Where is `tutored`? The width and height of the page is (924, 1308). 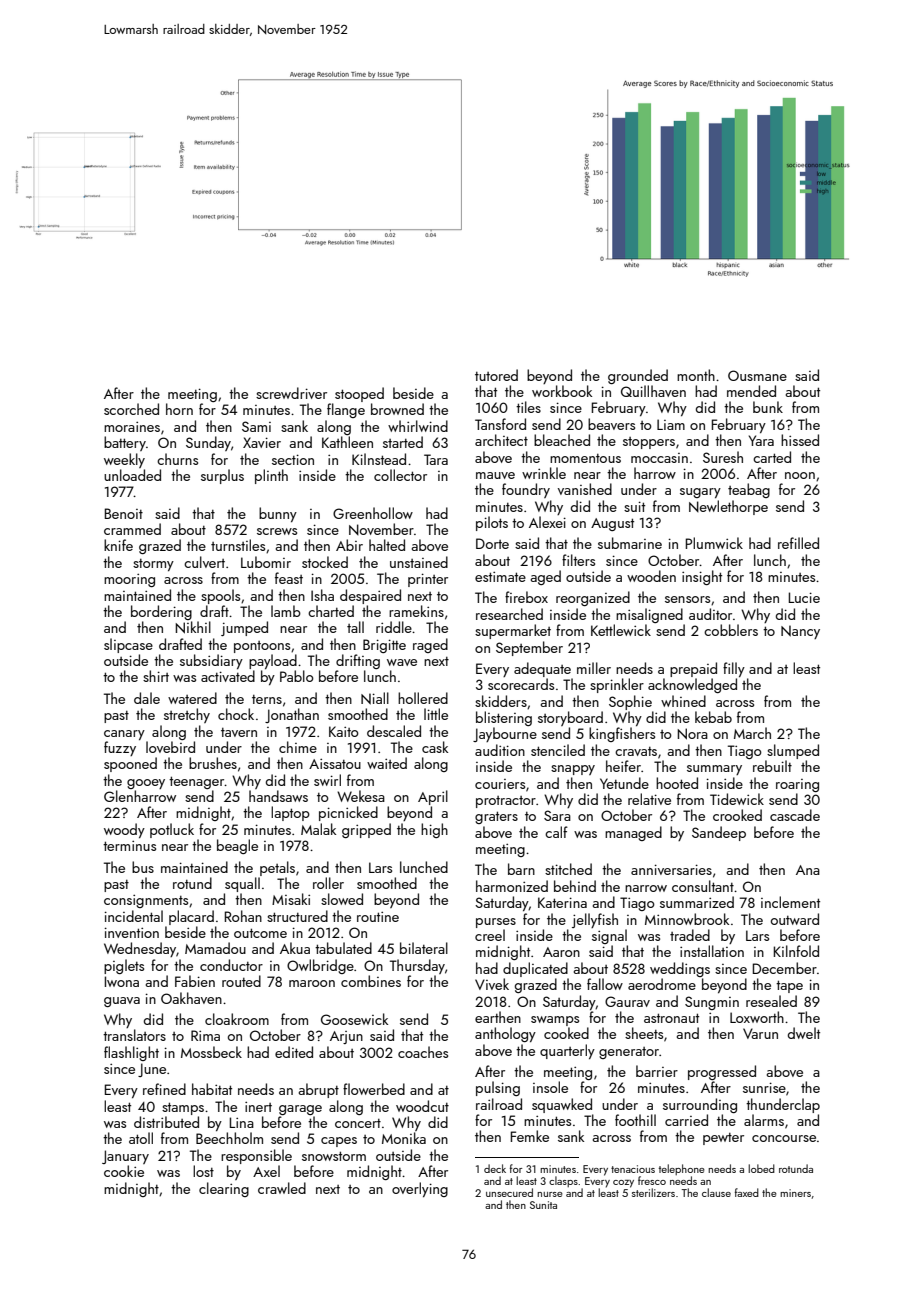 tutored is located at coordinates (496, 375).
